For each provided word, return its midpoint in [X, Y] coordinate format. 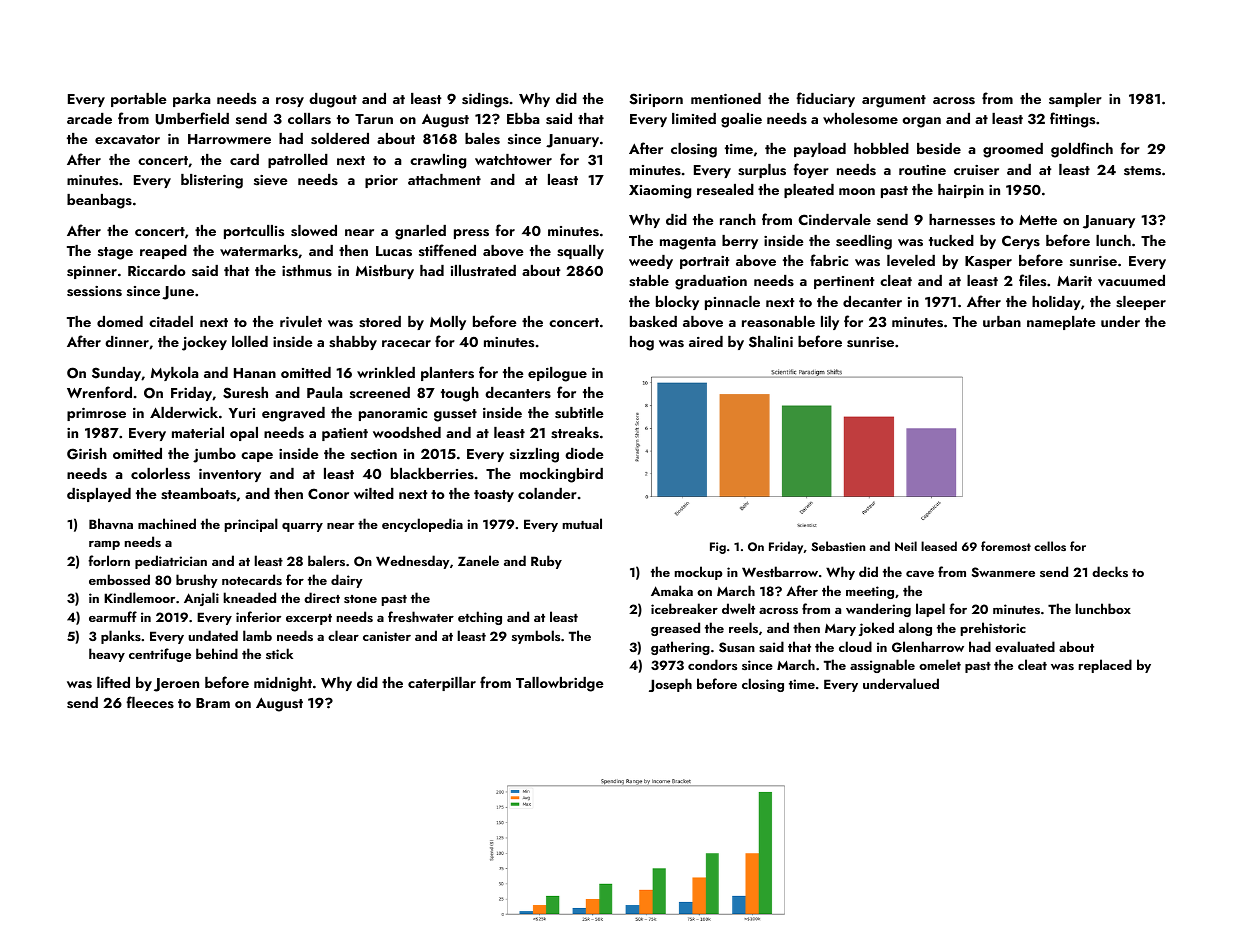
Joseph [670, 685]
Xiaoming [660, 192]
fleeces [150, 702]
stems [1142, 171]
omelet [940, 664]
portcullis [254, 232]
